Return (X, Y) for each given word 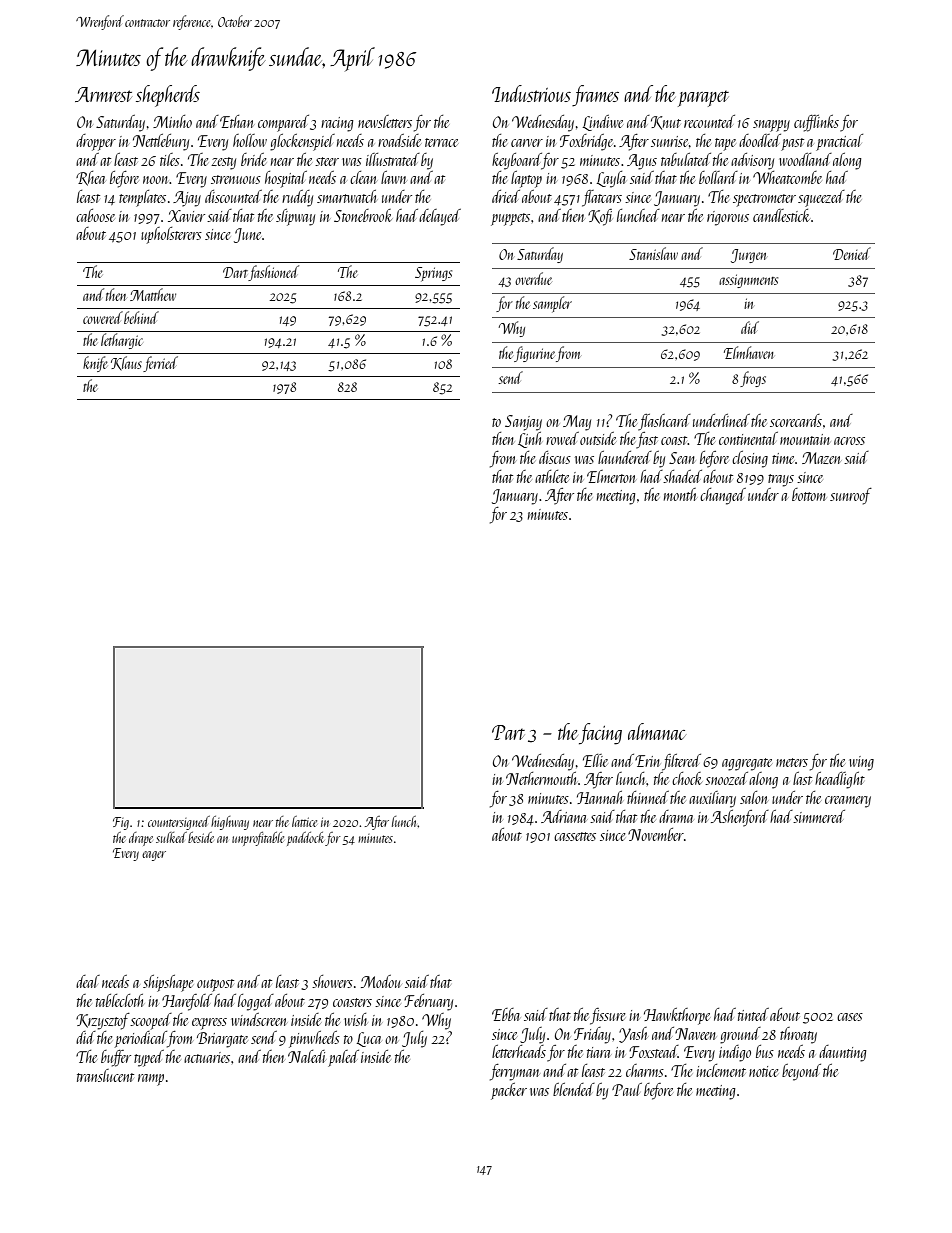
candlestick (781, 215)
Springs (433, 274)
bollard (718, 177)
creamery (848, 802)
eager (154, 856)
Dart (235, 272)
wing (861, 763)
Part (508, 732)
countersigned (179, 823)
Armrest (103, 94)
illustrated (393, 159)
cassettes (575, 836)
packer (509, 1091)
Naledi (307, 1056)
